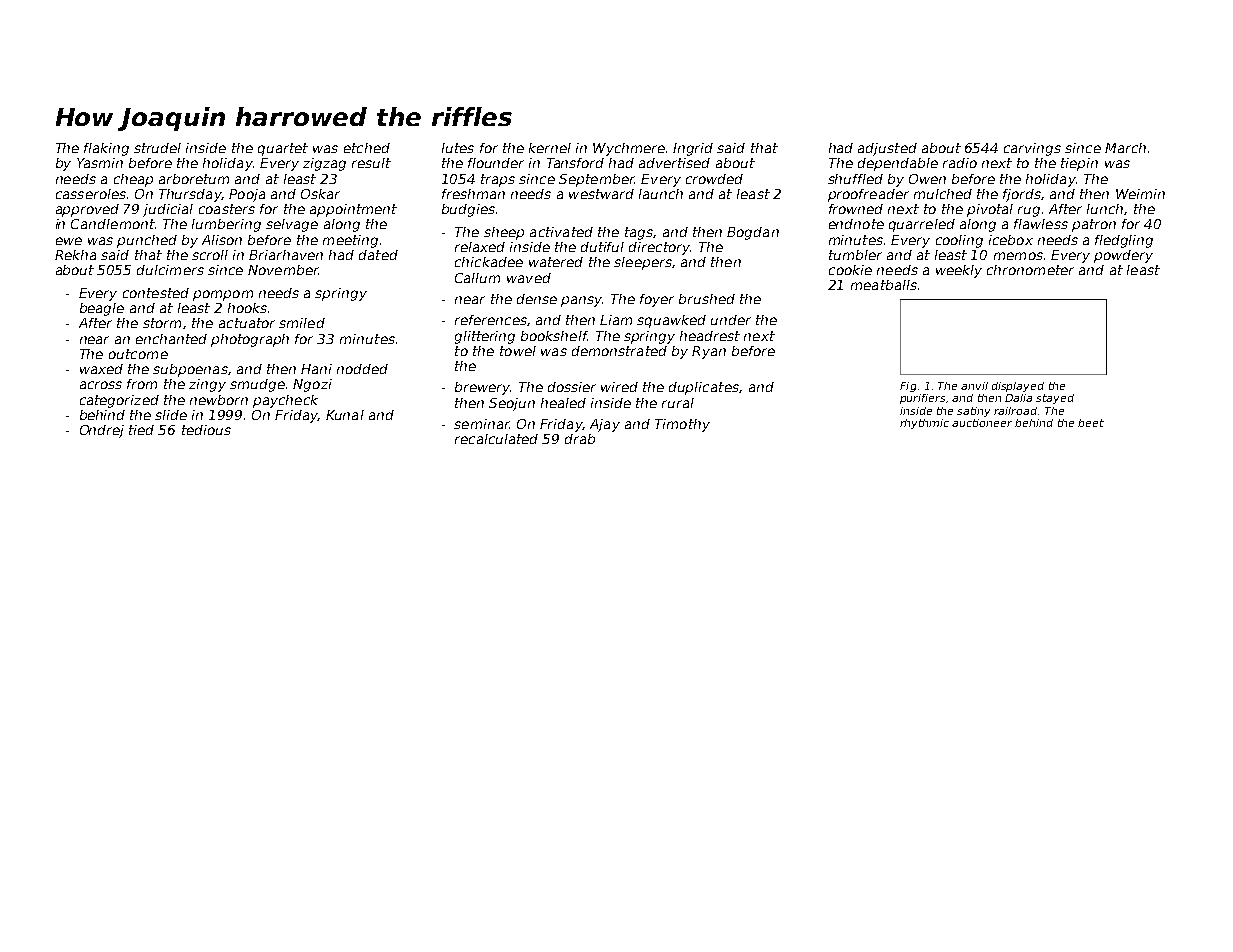  I want to click on March, so click(1125, 148).
